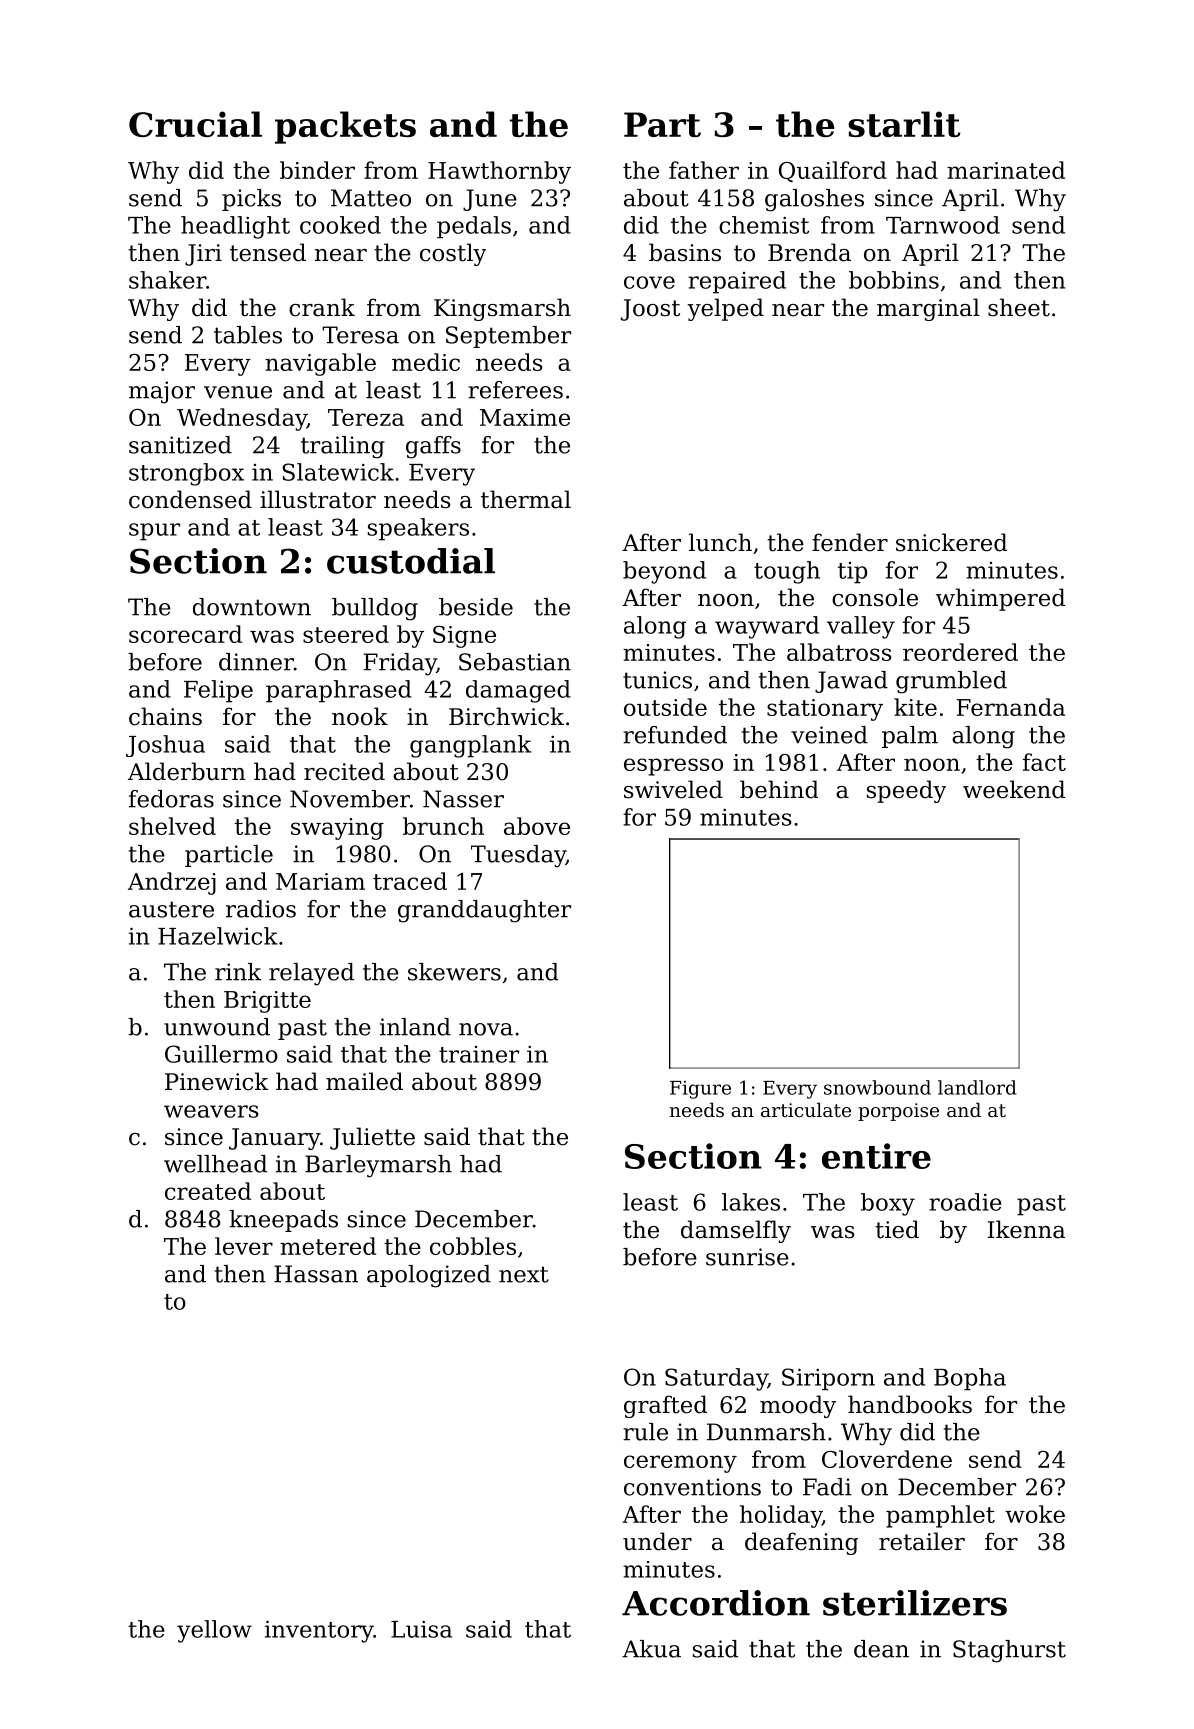 The width and height of the screenshot is (1194, 1729). I want to click on landlord, so click(977, 1087).
